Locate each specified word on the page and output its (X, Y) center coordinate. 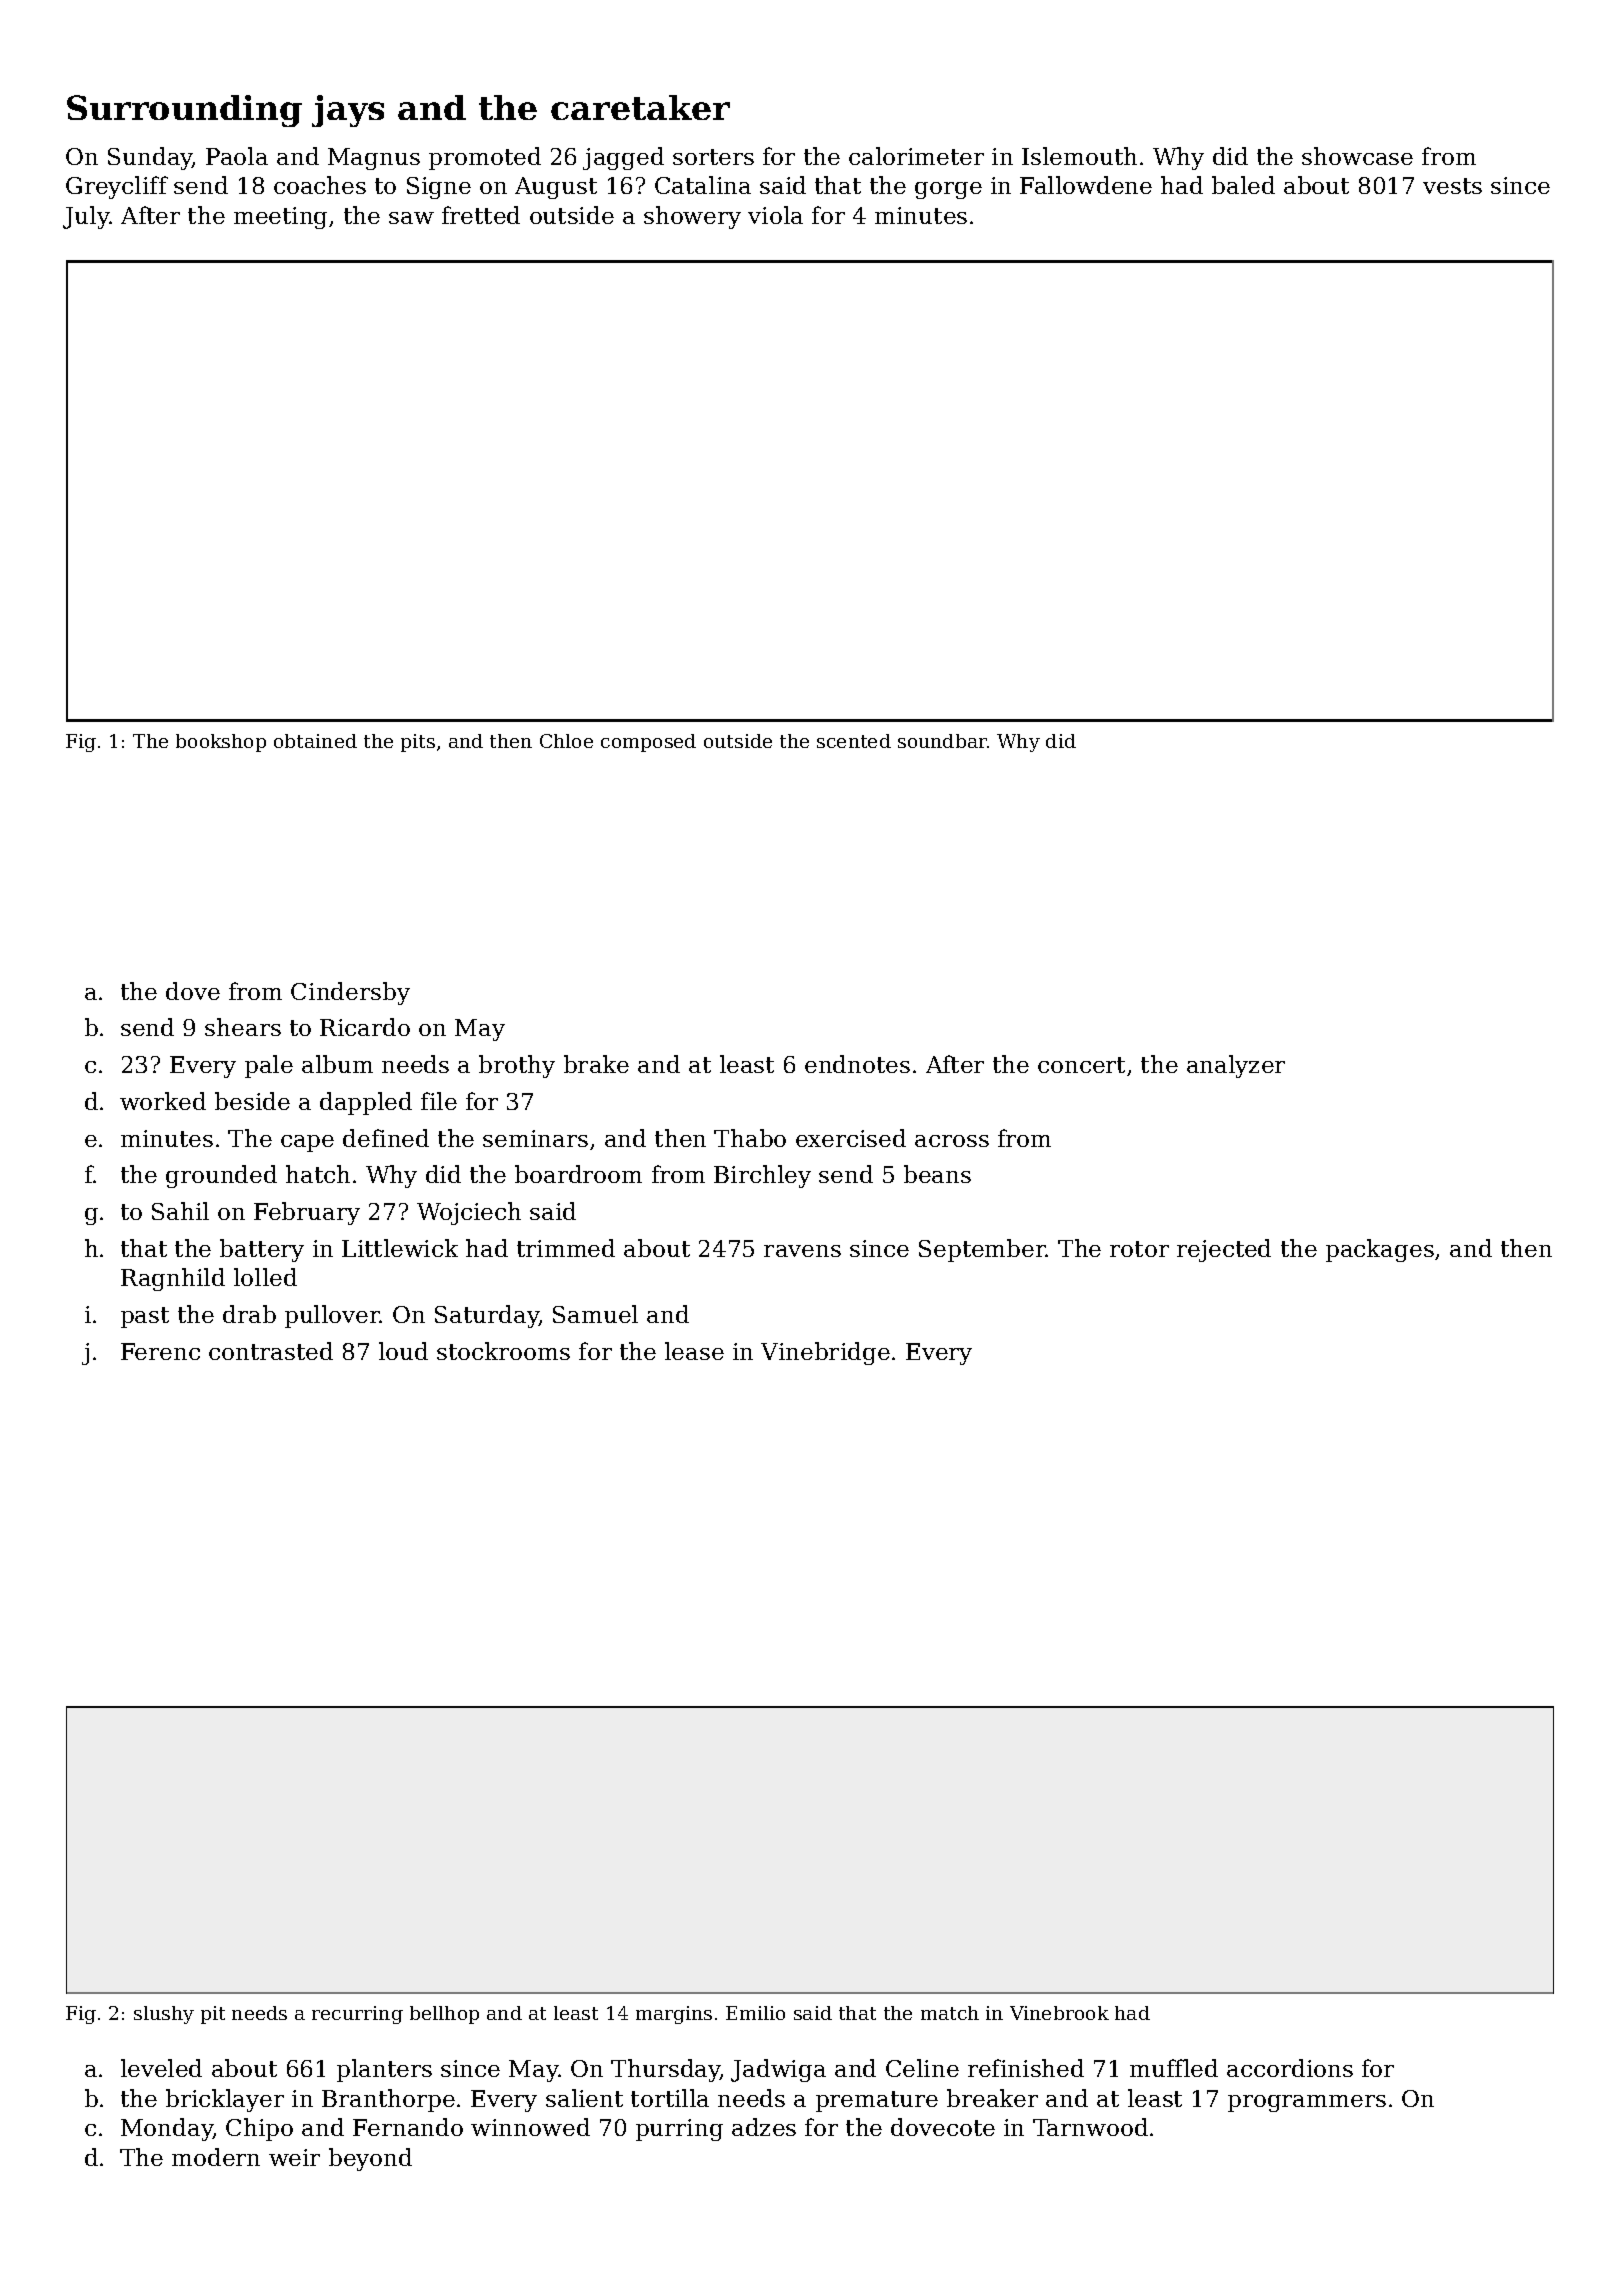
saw (411, 218)
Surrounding (184, 111)
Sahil (180, 1211)
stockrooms (503, 1351)
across (952, 1141)
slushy (164, 2015)
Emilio (755, 2013)
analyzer (1236, 1066)
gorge (948, 190)
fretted (481, 215)
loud (403, 1351)
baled (1243, 185)
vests (1452, 186)
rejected (1224, 1250)
